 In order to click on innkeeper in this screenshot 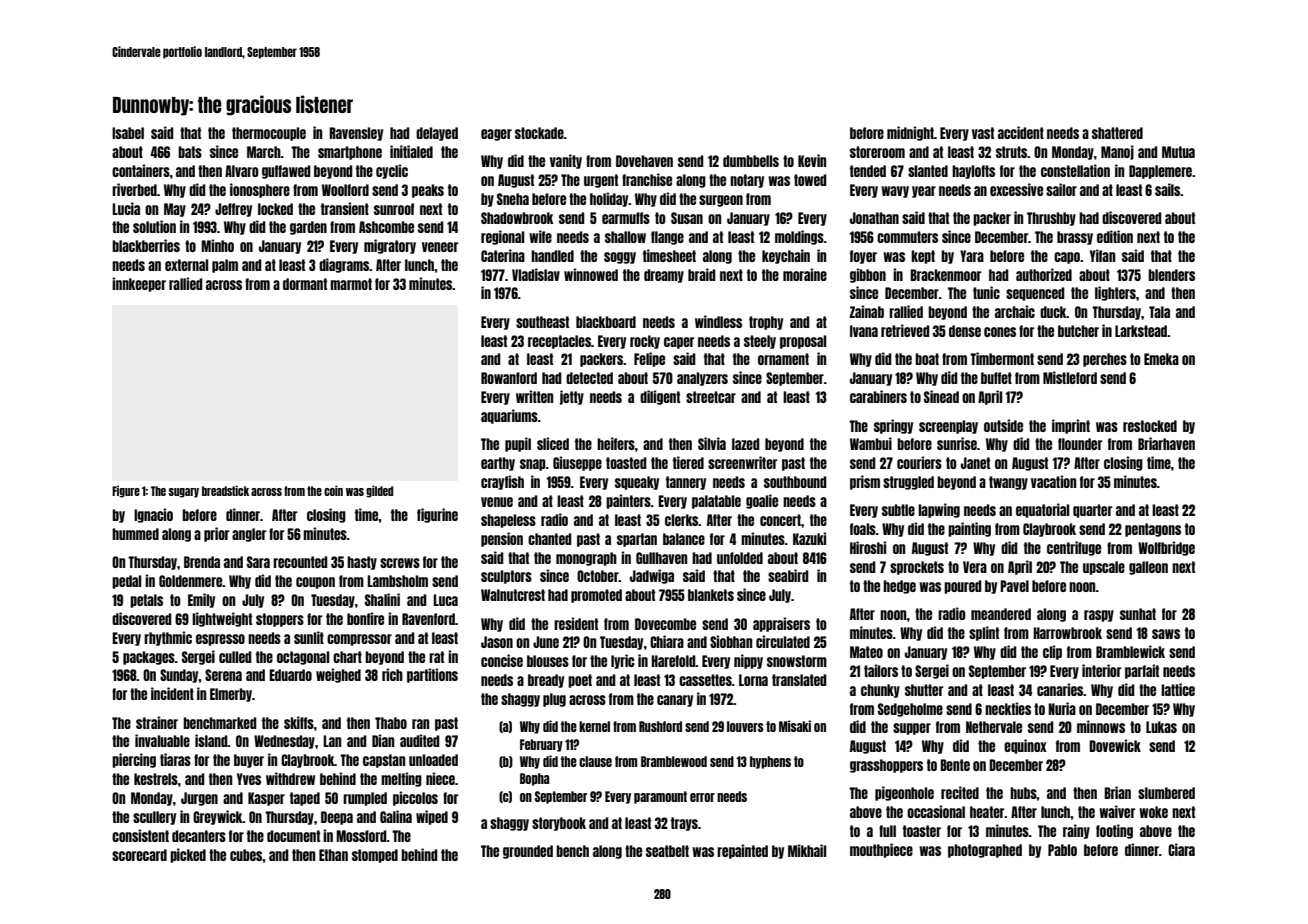, I will do `click(139, 284)`.
